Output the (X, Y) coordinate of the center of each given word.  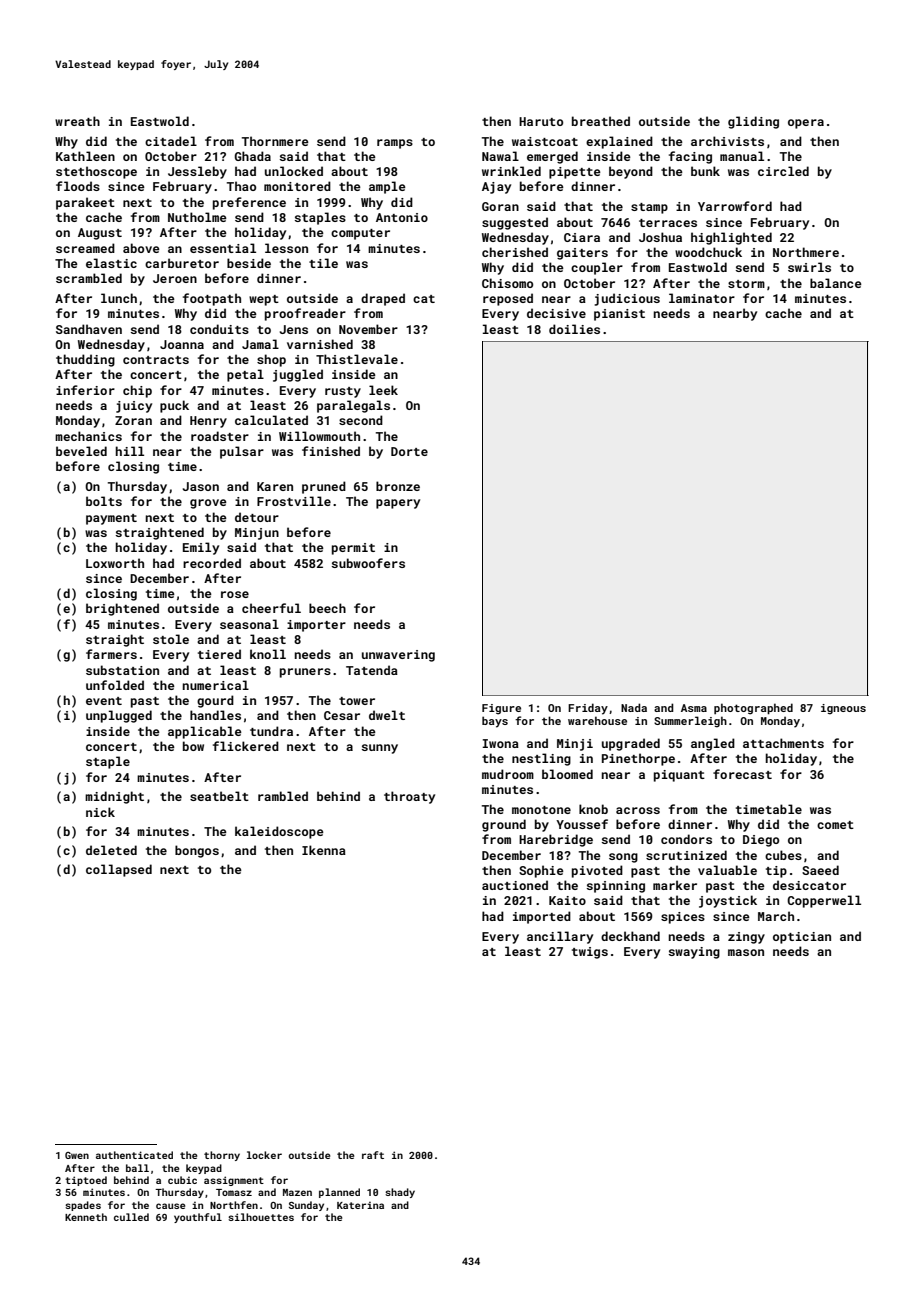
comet (835, 825)
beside (249, 263)
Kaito (567, 900)
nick (100, 812)
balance (836, 283)
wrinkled (511, 171)
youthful (198, 1218)
